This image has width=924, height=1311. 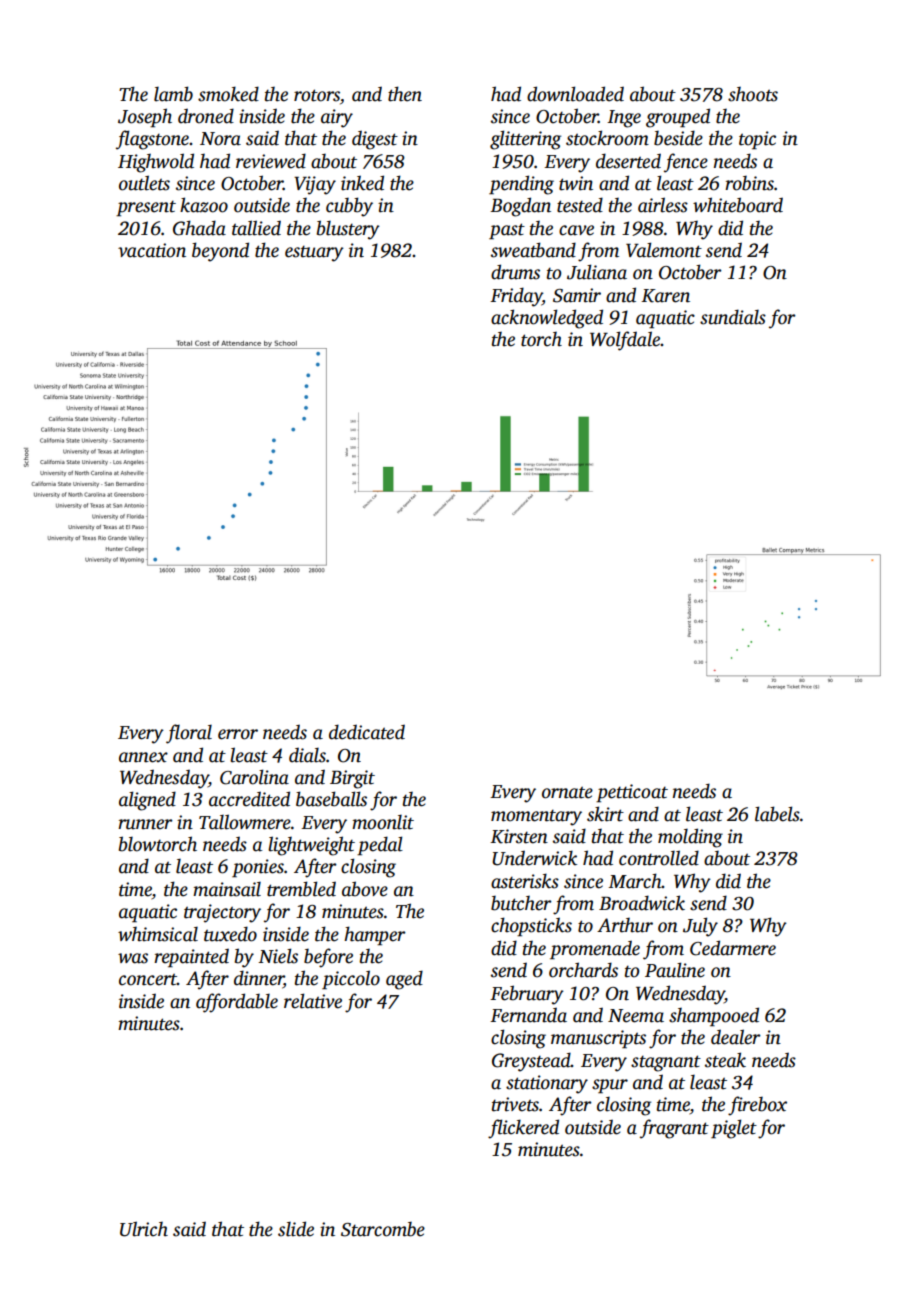 What do you see at coordinates (158, 934) in the image?
I see `whimsical` at bounding box center [158, 934].
